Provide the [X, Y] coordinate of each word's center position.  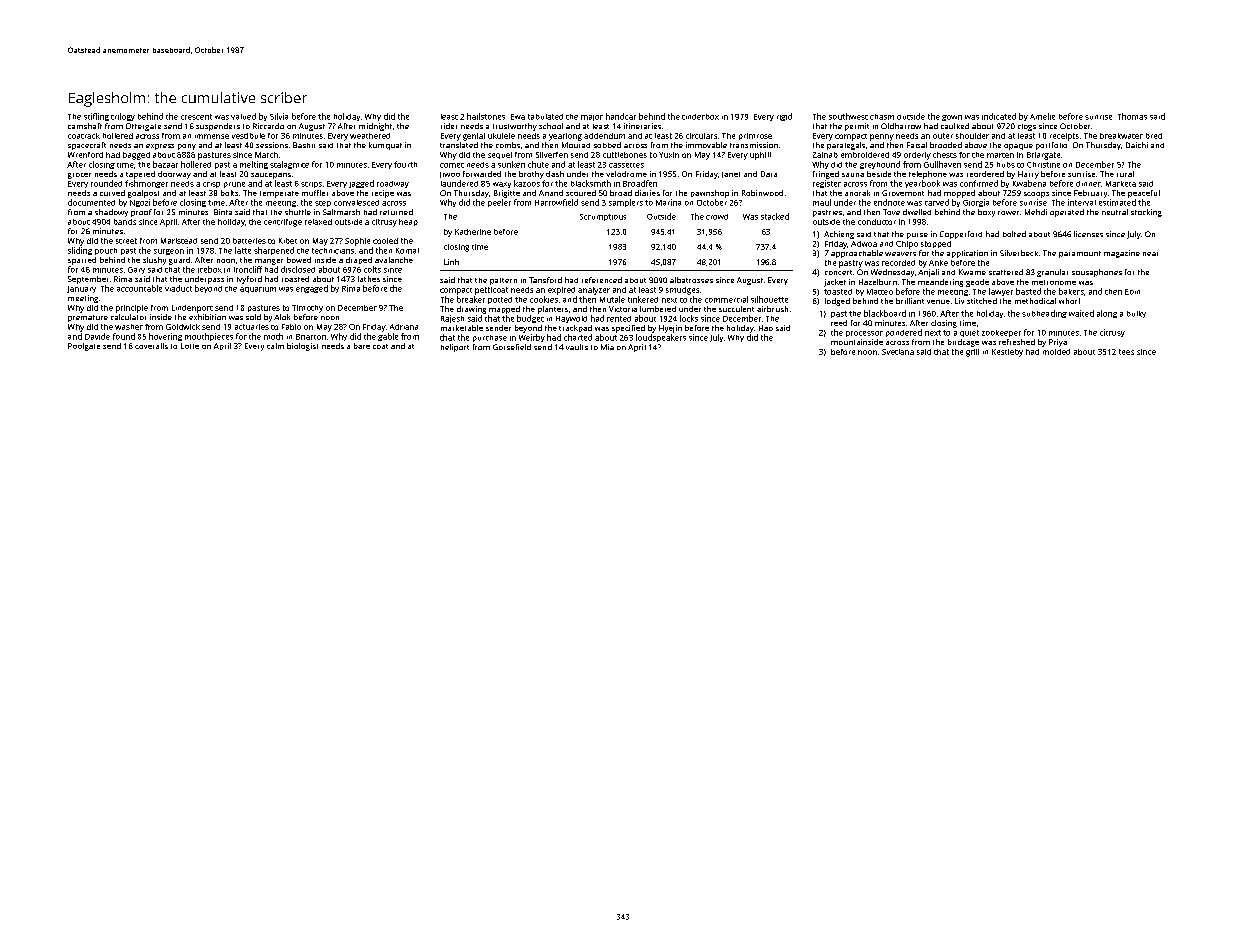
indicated [999, 116]
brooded [946, 145]
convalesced [356, 203]
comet [452, 165]
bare [362, 346]
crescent [196, 117]
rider [449, 126]
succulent [736, 309]
